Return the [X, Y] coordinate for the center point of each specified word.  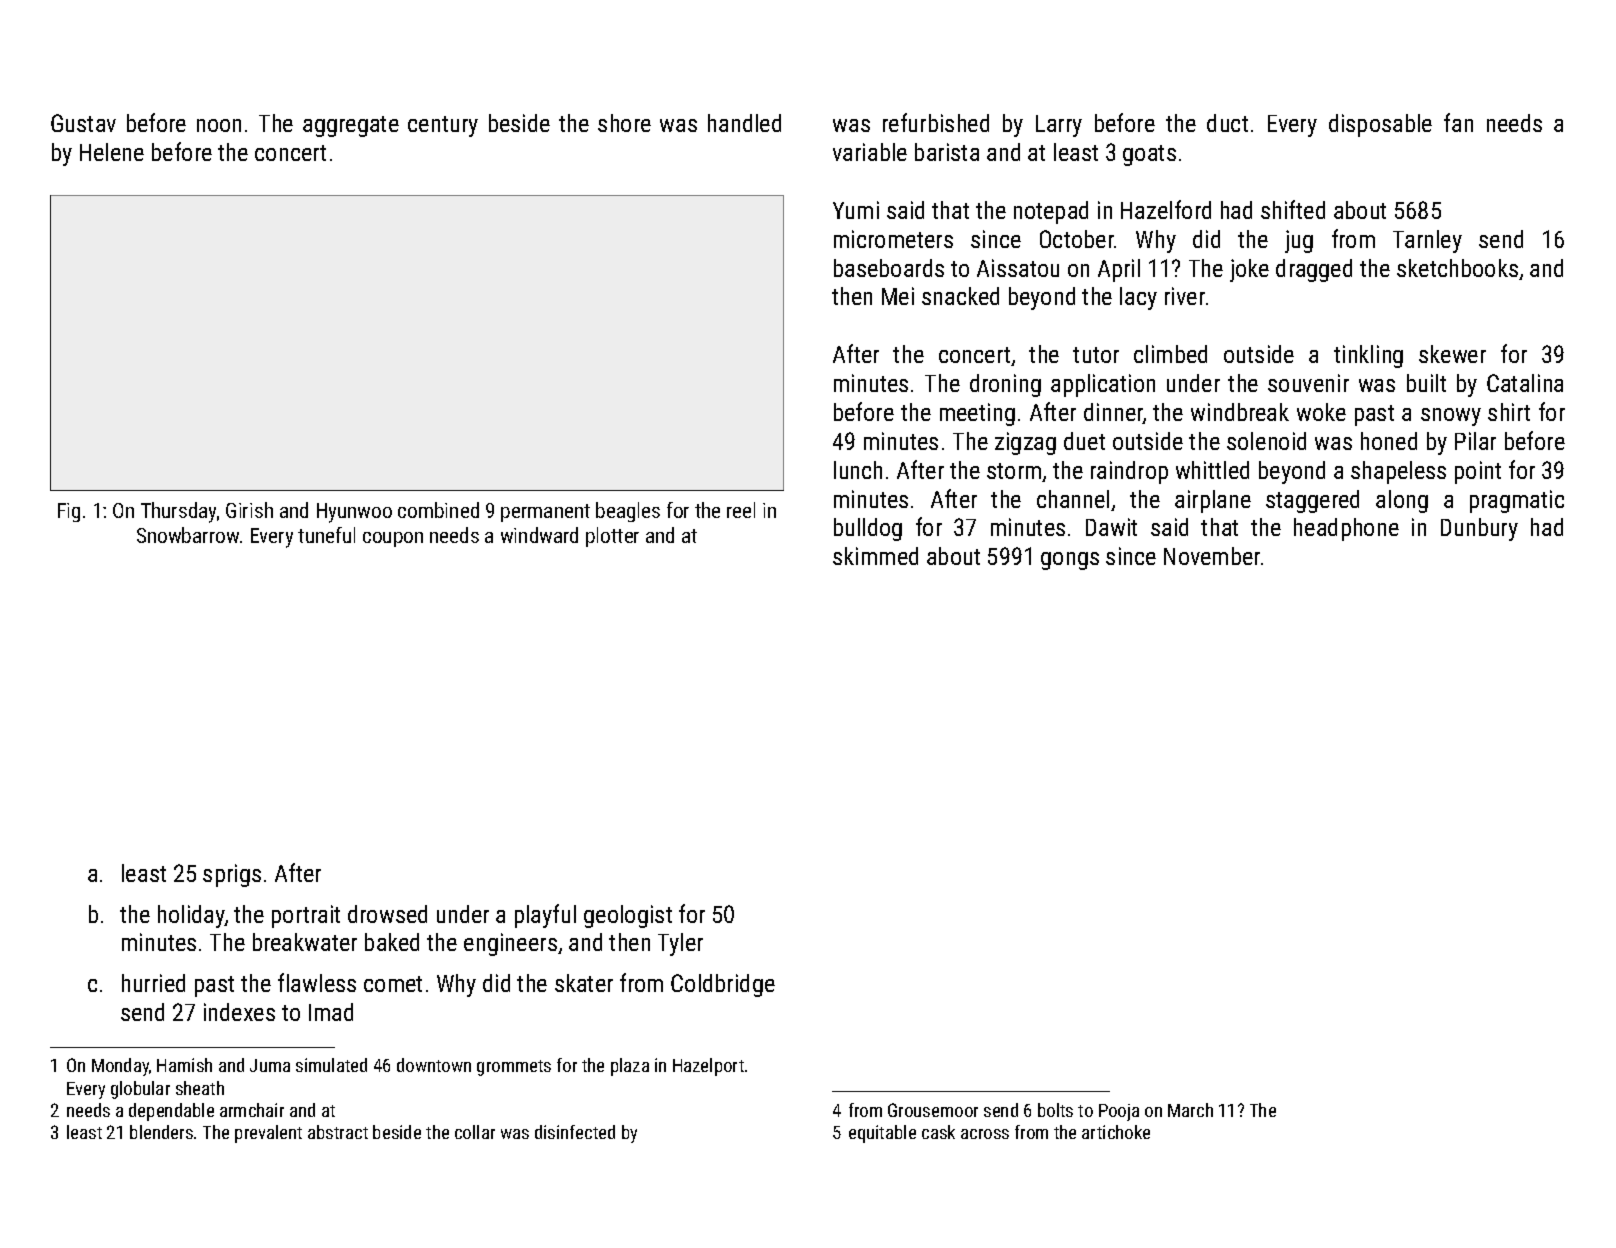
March [1190, 1110]
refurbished [936, 122]
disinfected [575, 1132]
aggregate [351, 126]
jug [1299, 241]
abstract [338, 1132]
